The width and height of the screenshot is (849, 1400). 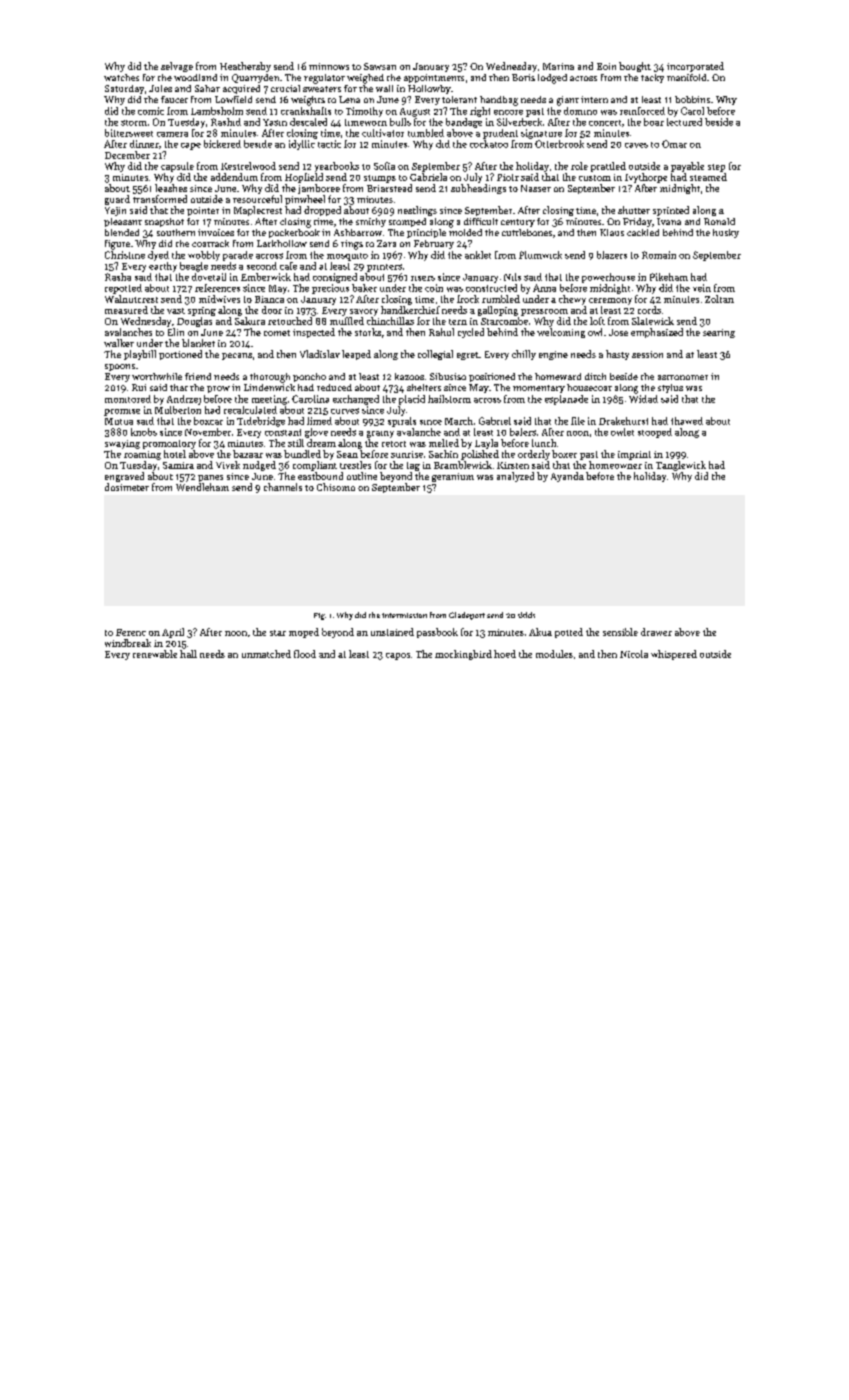 What do you see at coordinates (128, 399) in the screenshot?
I see `monitored` at bounding box center [128, 399].
